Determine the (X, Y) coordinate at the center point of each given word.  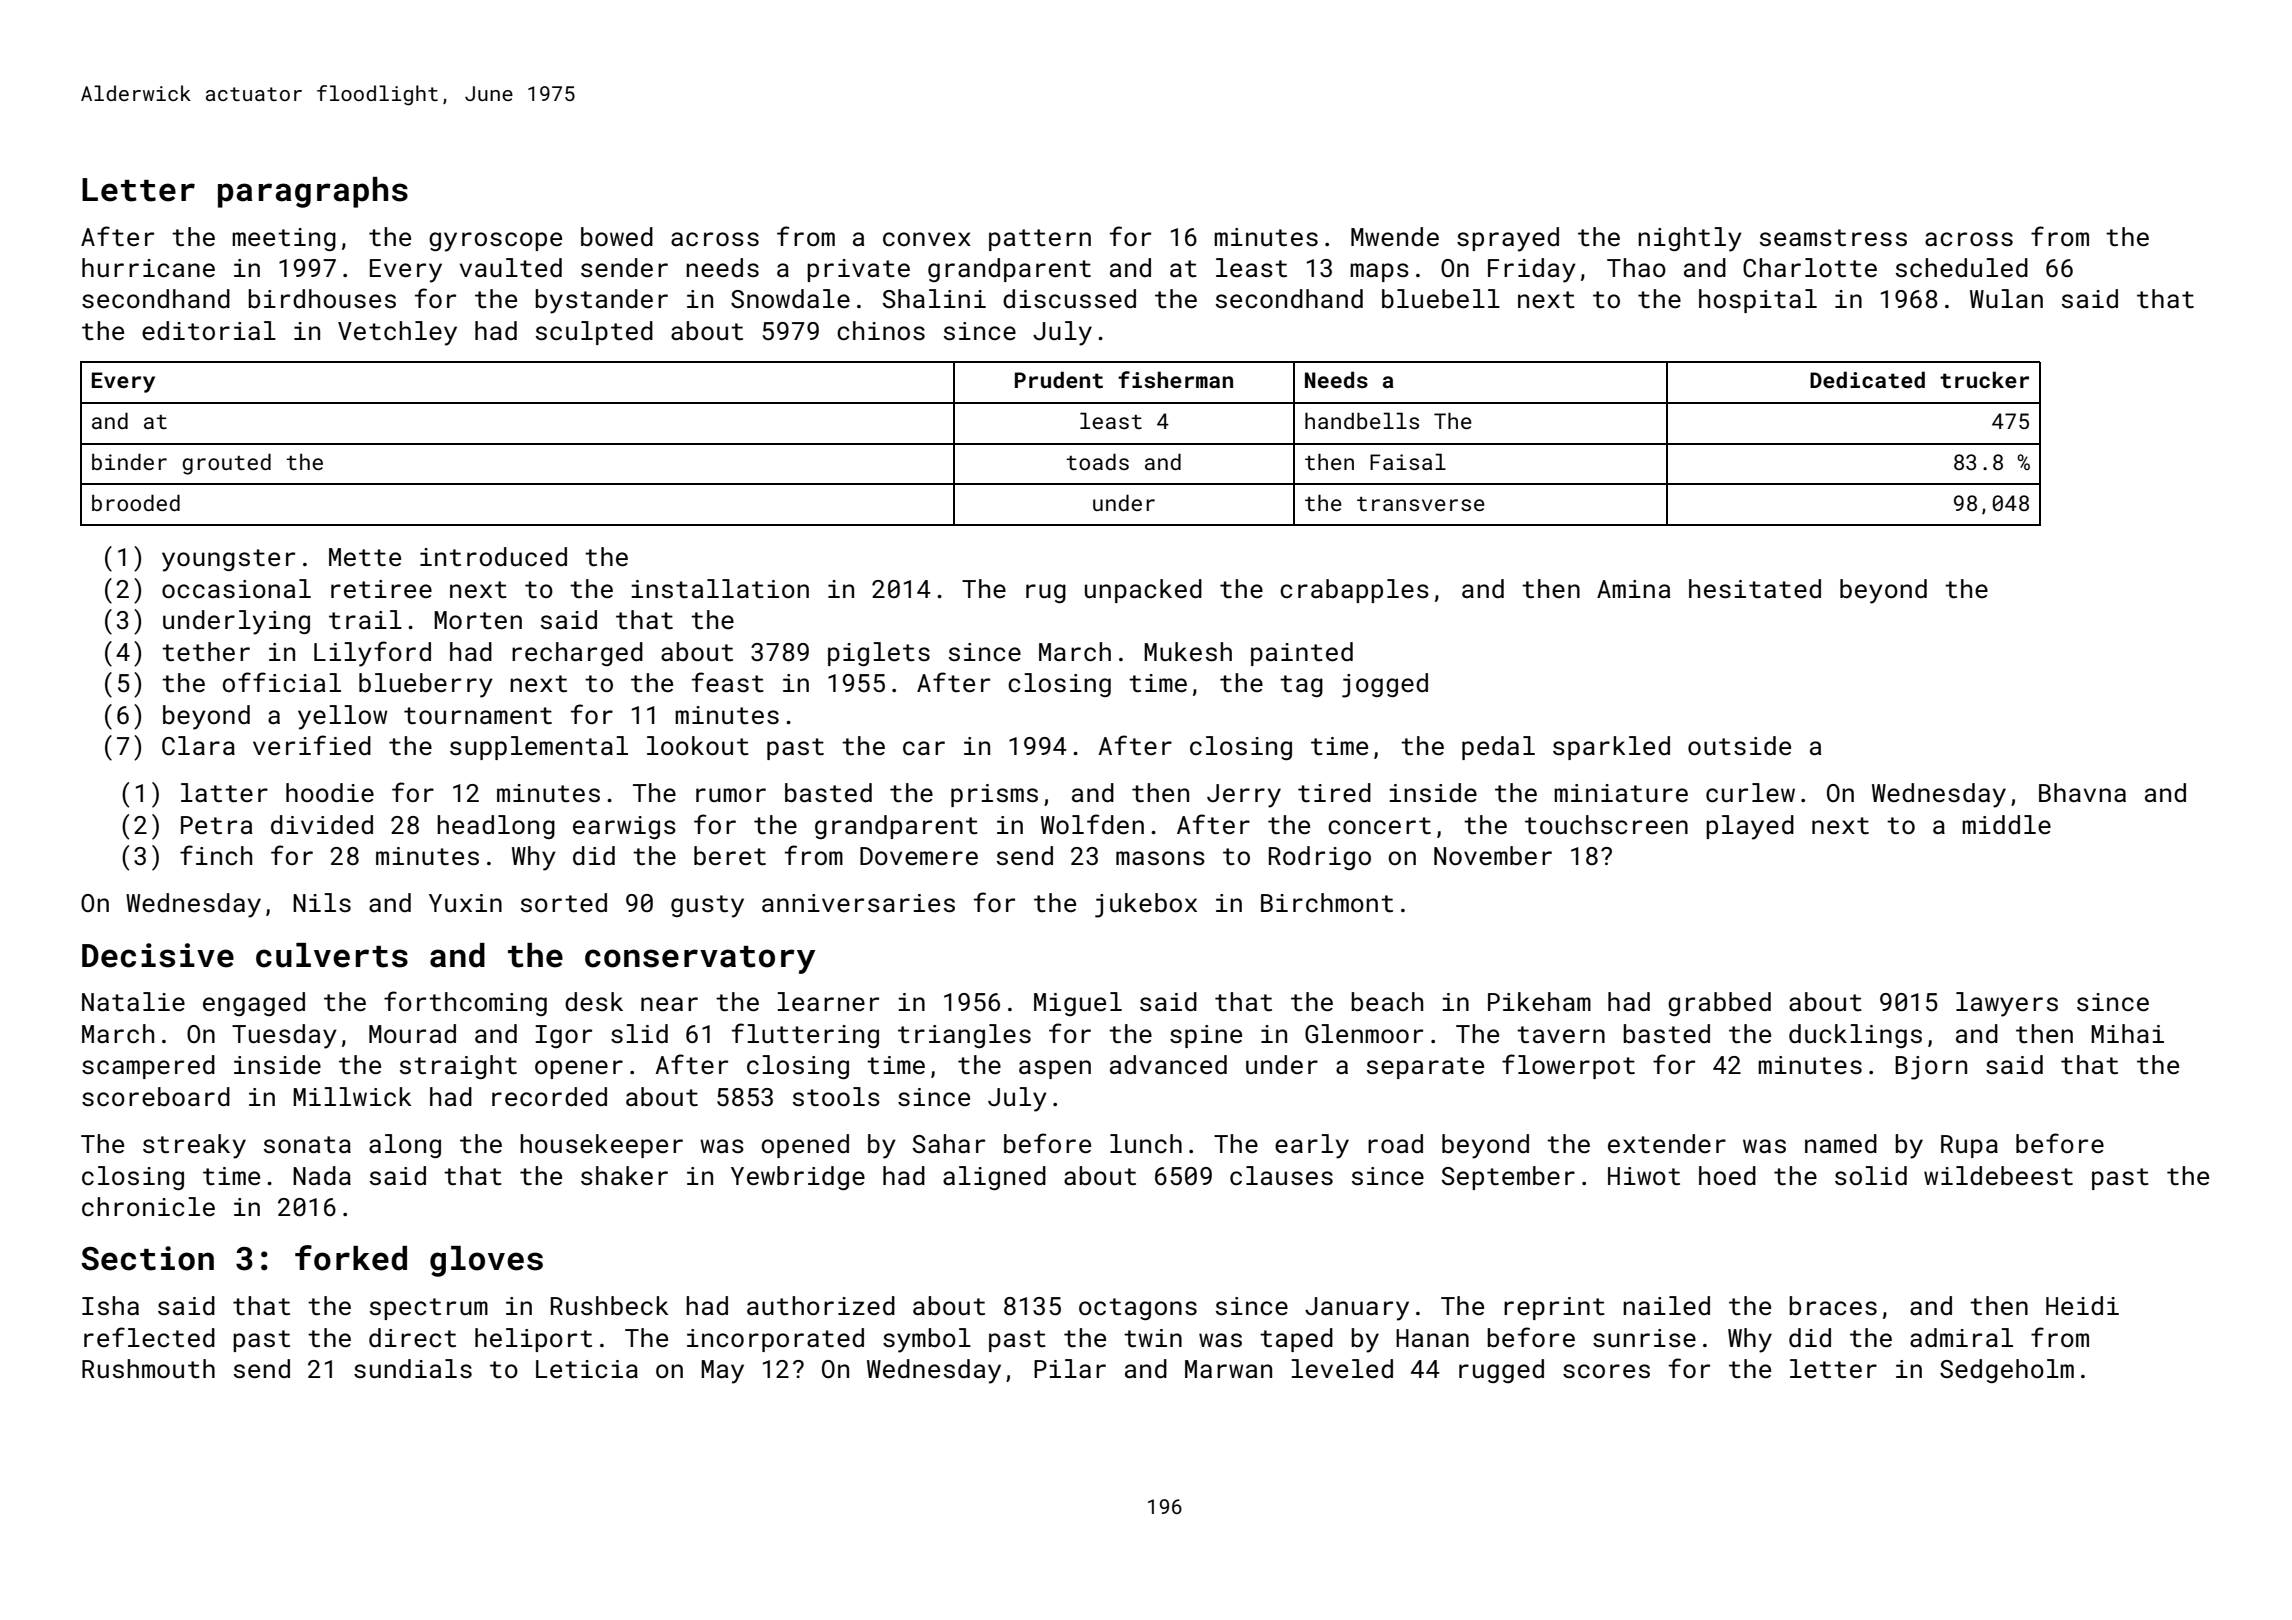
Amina (1633, 589)
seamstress (1833, 238)
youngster (228, 560)
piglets (879, 654)
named (1841, 1144)
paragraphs (313, 192)
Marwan (1228, 1369)
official (282, 682)
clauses (1281, 1176)
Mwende (1395, 237)
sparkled (1611, 748)
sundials (413, 1369)
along (405, 1146)
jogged (1385, 685)
